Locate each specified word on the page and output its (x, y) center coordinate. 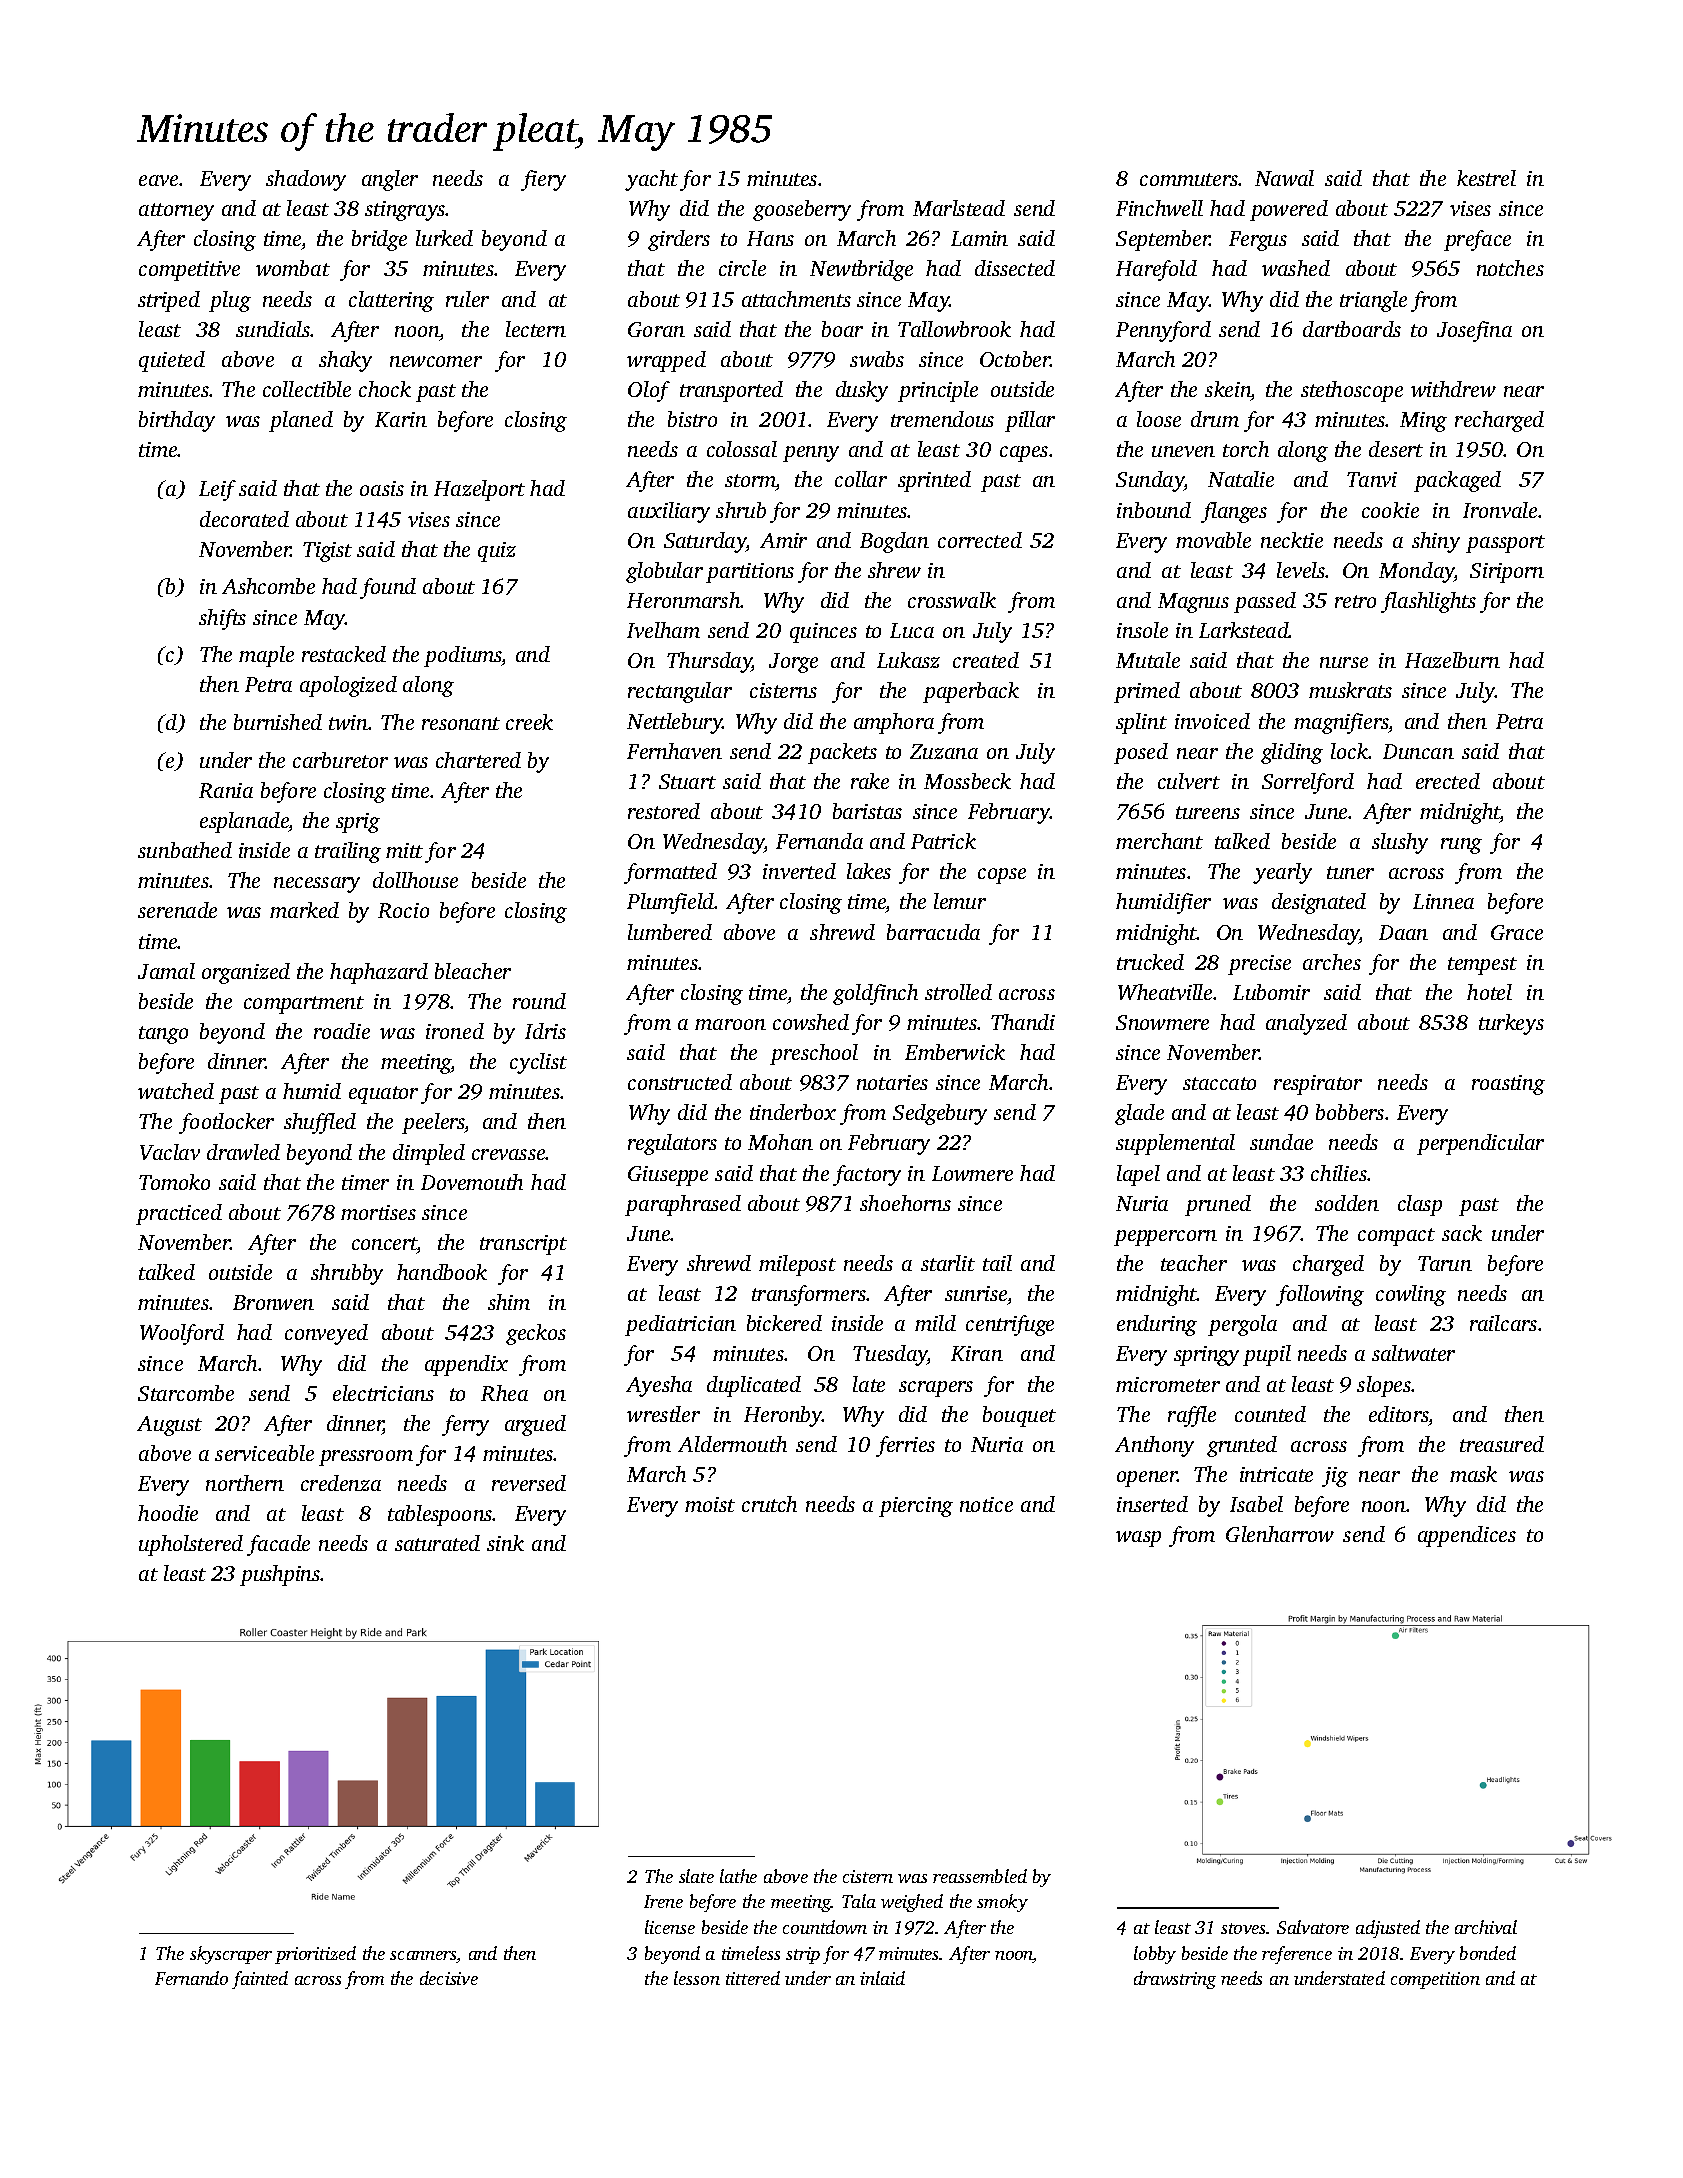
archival (1486, 1927)
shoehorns (905, 1203)
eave (158, 180)
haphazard (379, 973)
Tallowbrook (954, 329)
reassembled (980, 1876)
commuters (1189, 179)
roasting (1508, 1085)
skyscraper (231, 1955)
